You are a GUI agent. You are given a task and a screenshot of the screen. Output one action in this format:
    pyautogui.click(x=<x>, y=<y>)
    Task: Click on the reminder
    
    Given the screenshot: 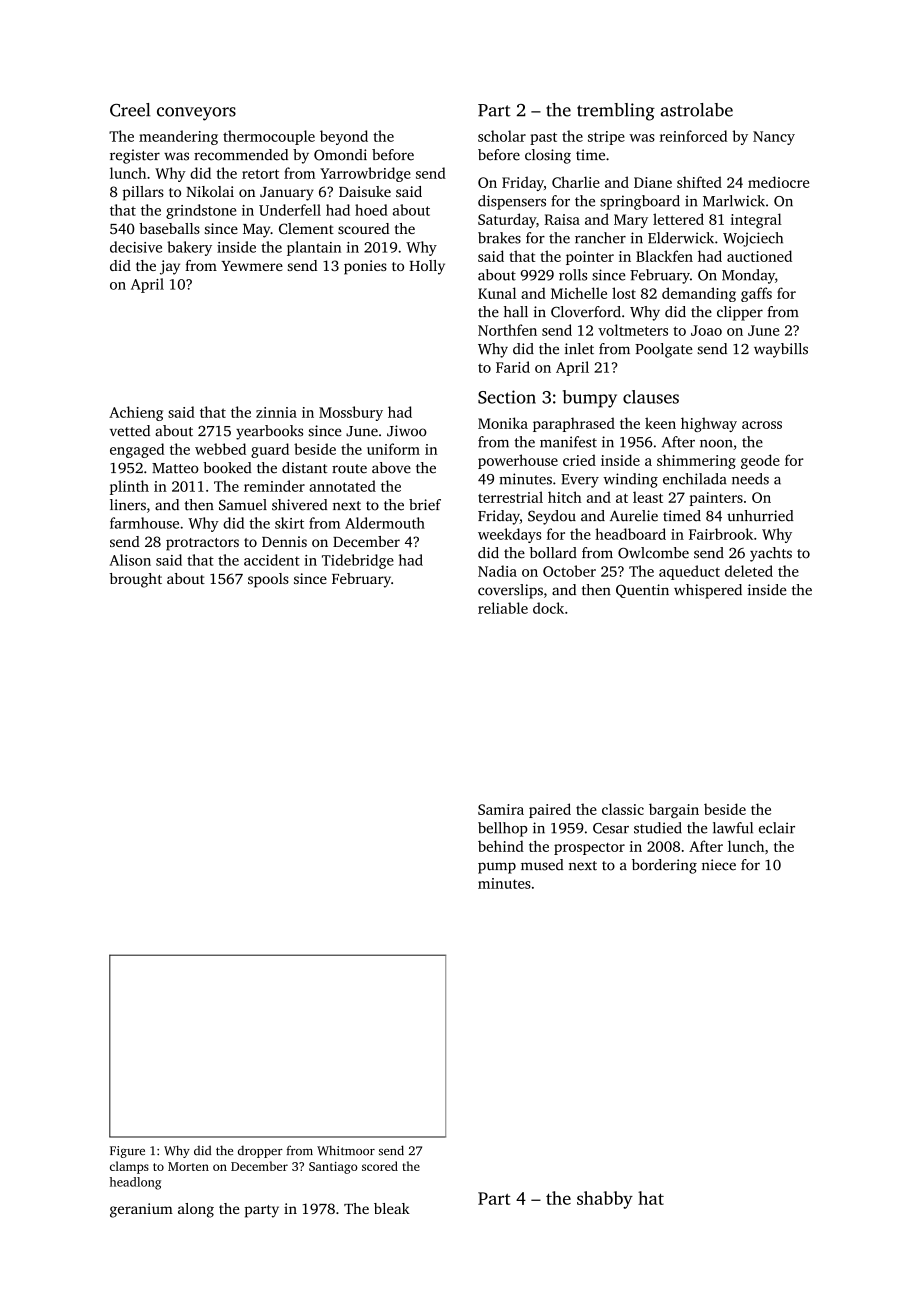 What is the action you would take?
    pyautogui.click(x=274, y=486)
